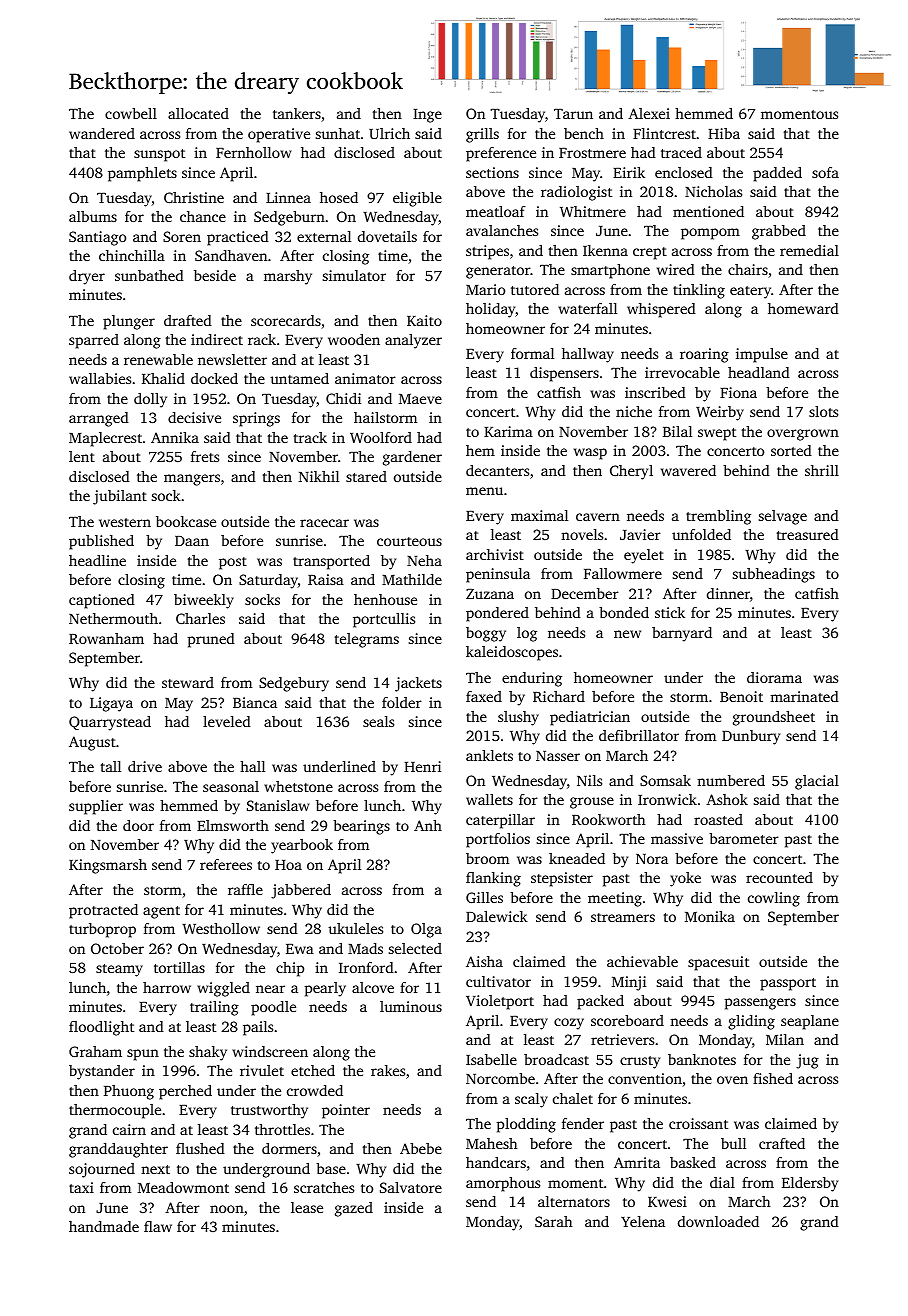  I want to click on broom, so click(487, 858).
